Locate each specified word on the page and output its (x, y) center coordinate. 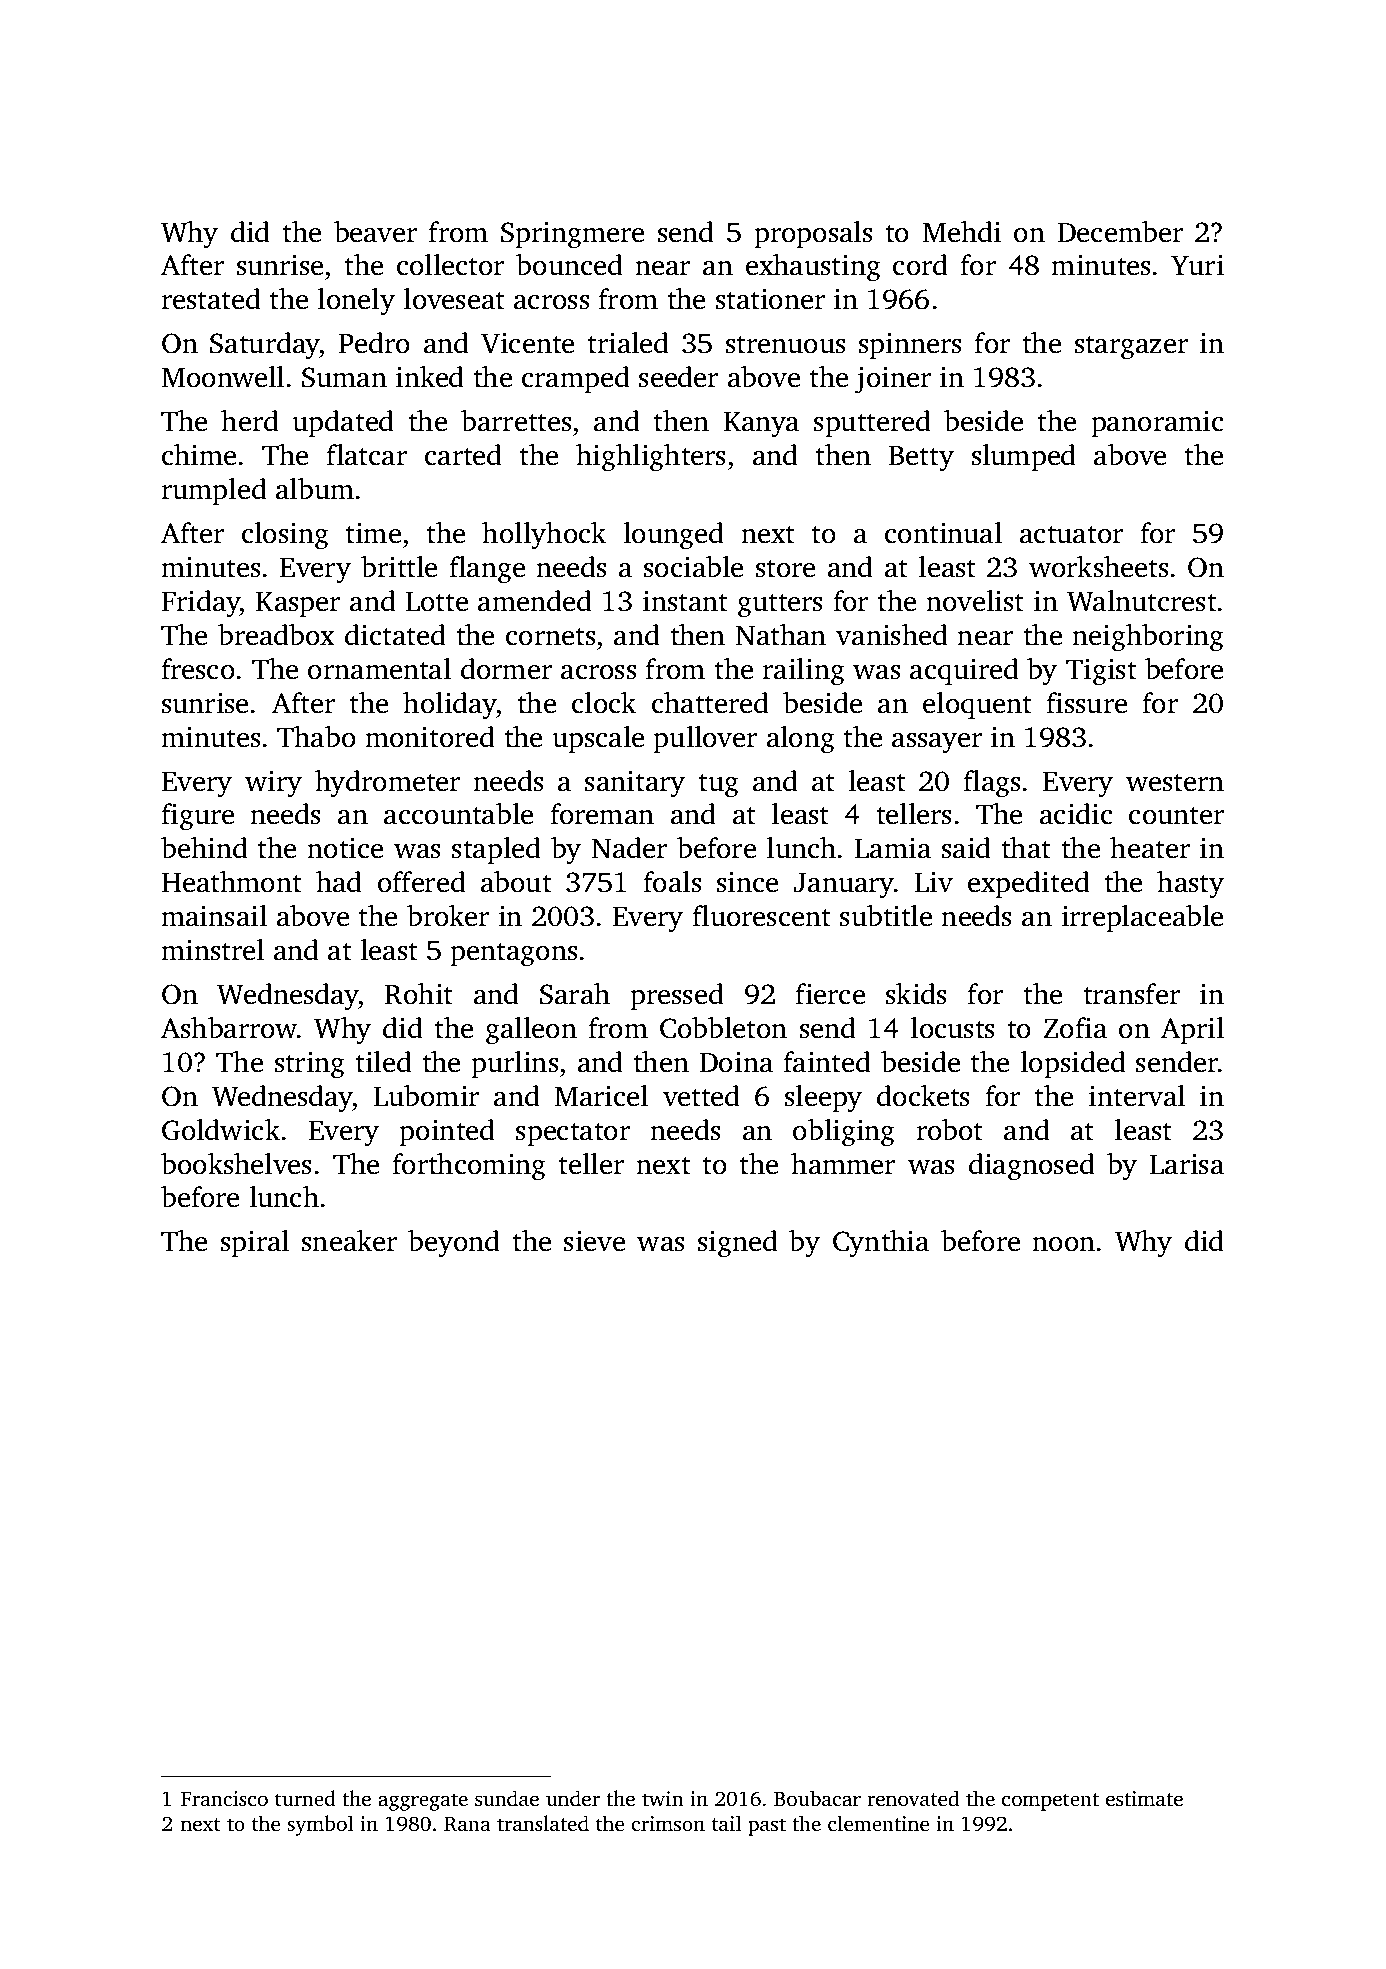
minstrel (212, 950)
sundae (507, 1798)
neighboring (1148, 638)
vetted (701, 1096)
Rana (467, 1824)
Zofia (1075, 1028)
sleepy (823, 1099)
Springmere (572, 235)
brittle (399, 567)
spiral (255, 1243)
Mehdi (962, 232)
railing (803, 672)
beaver (375, 232)
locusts (953, 1028)
